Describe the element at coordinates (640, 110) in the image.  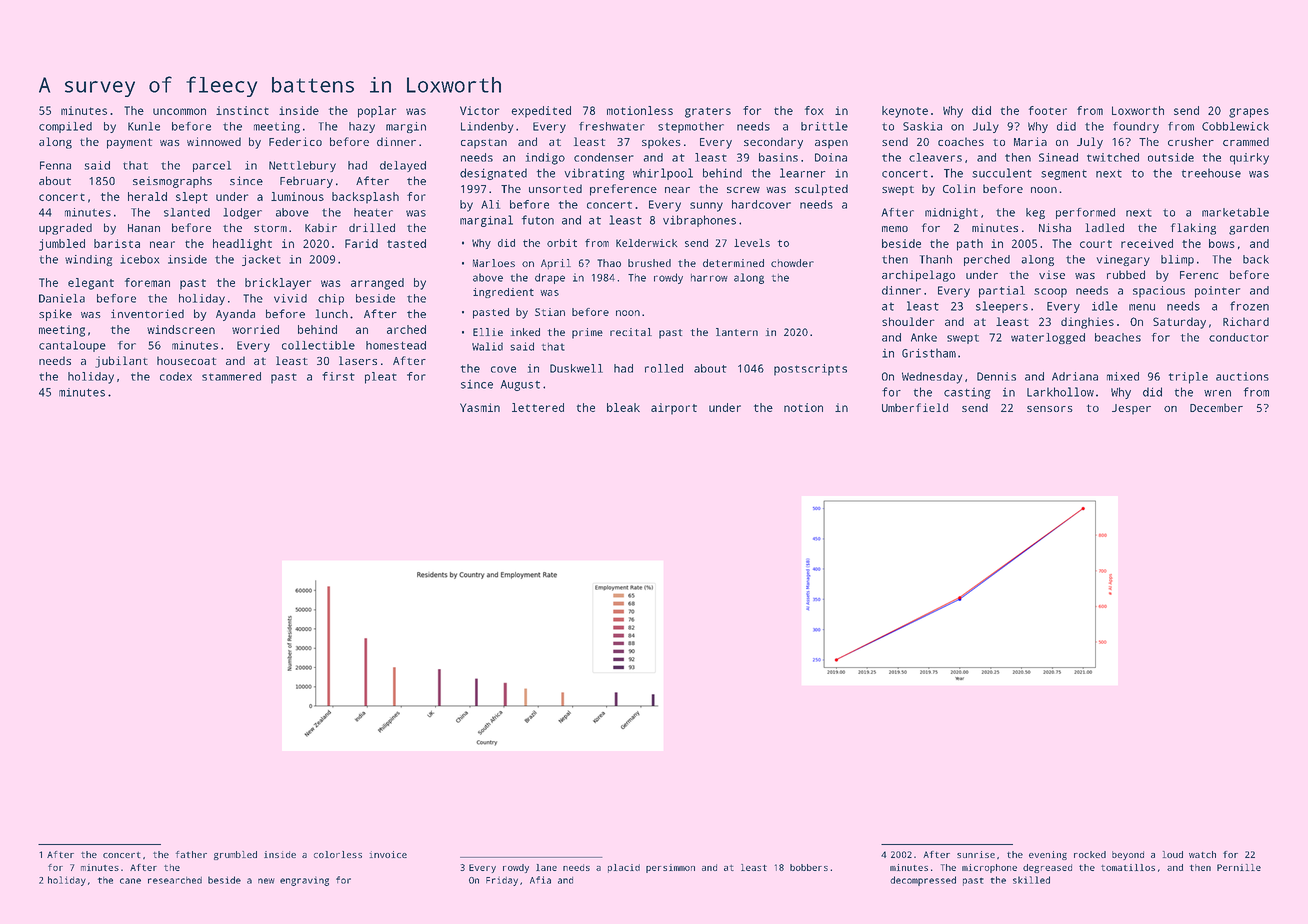
I see `motionless` at that location.
